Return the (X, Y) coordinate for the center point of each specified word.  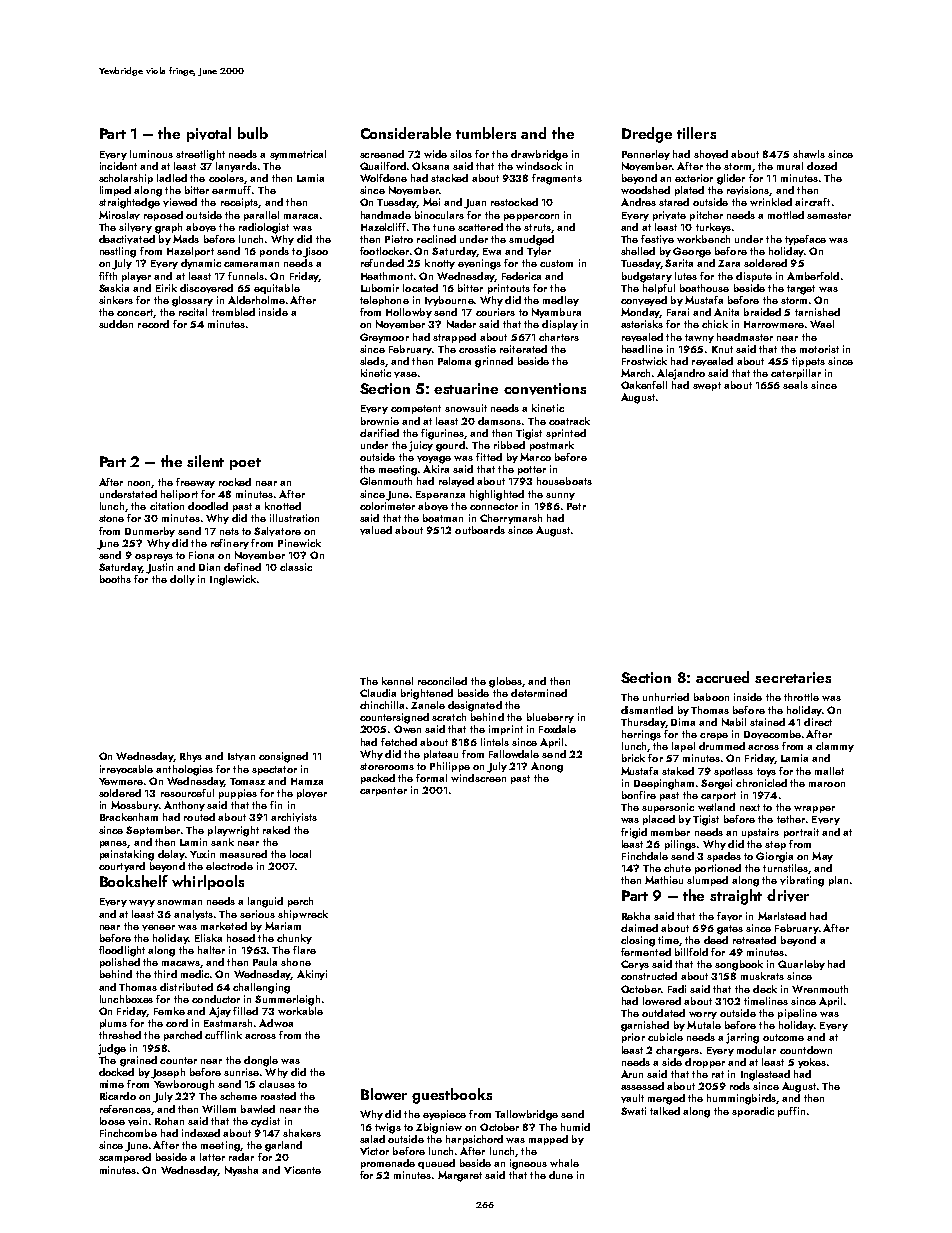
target (801, 290)
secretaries (793, 677)
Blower (384, 1094)
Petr (576, 506)
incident (118, 166)
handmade (386, 215)
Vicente (302, 1170)
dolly (182, 580)
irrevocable (126, 769)
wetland (716, 807)
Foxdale (557, 729)
